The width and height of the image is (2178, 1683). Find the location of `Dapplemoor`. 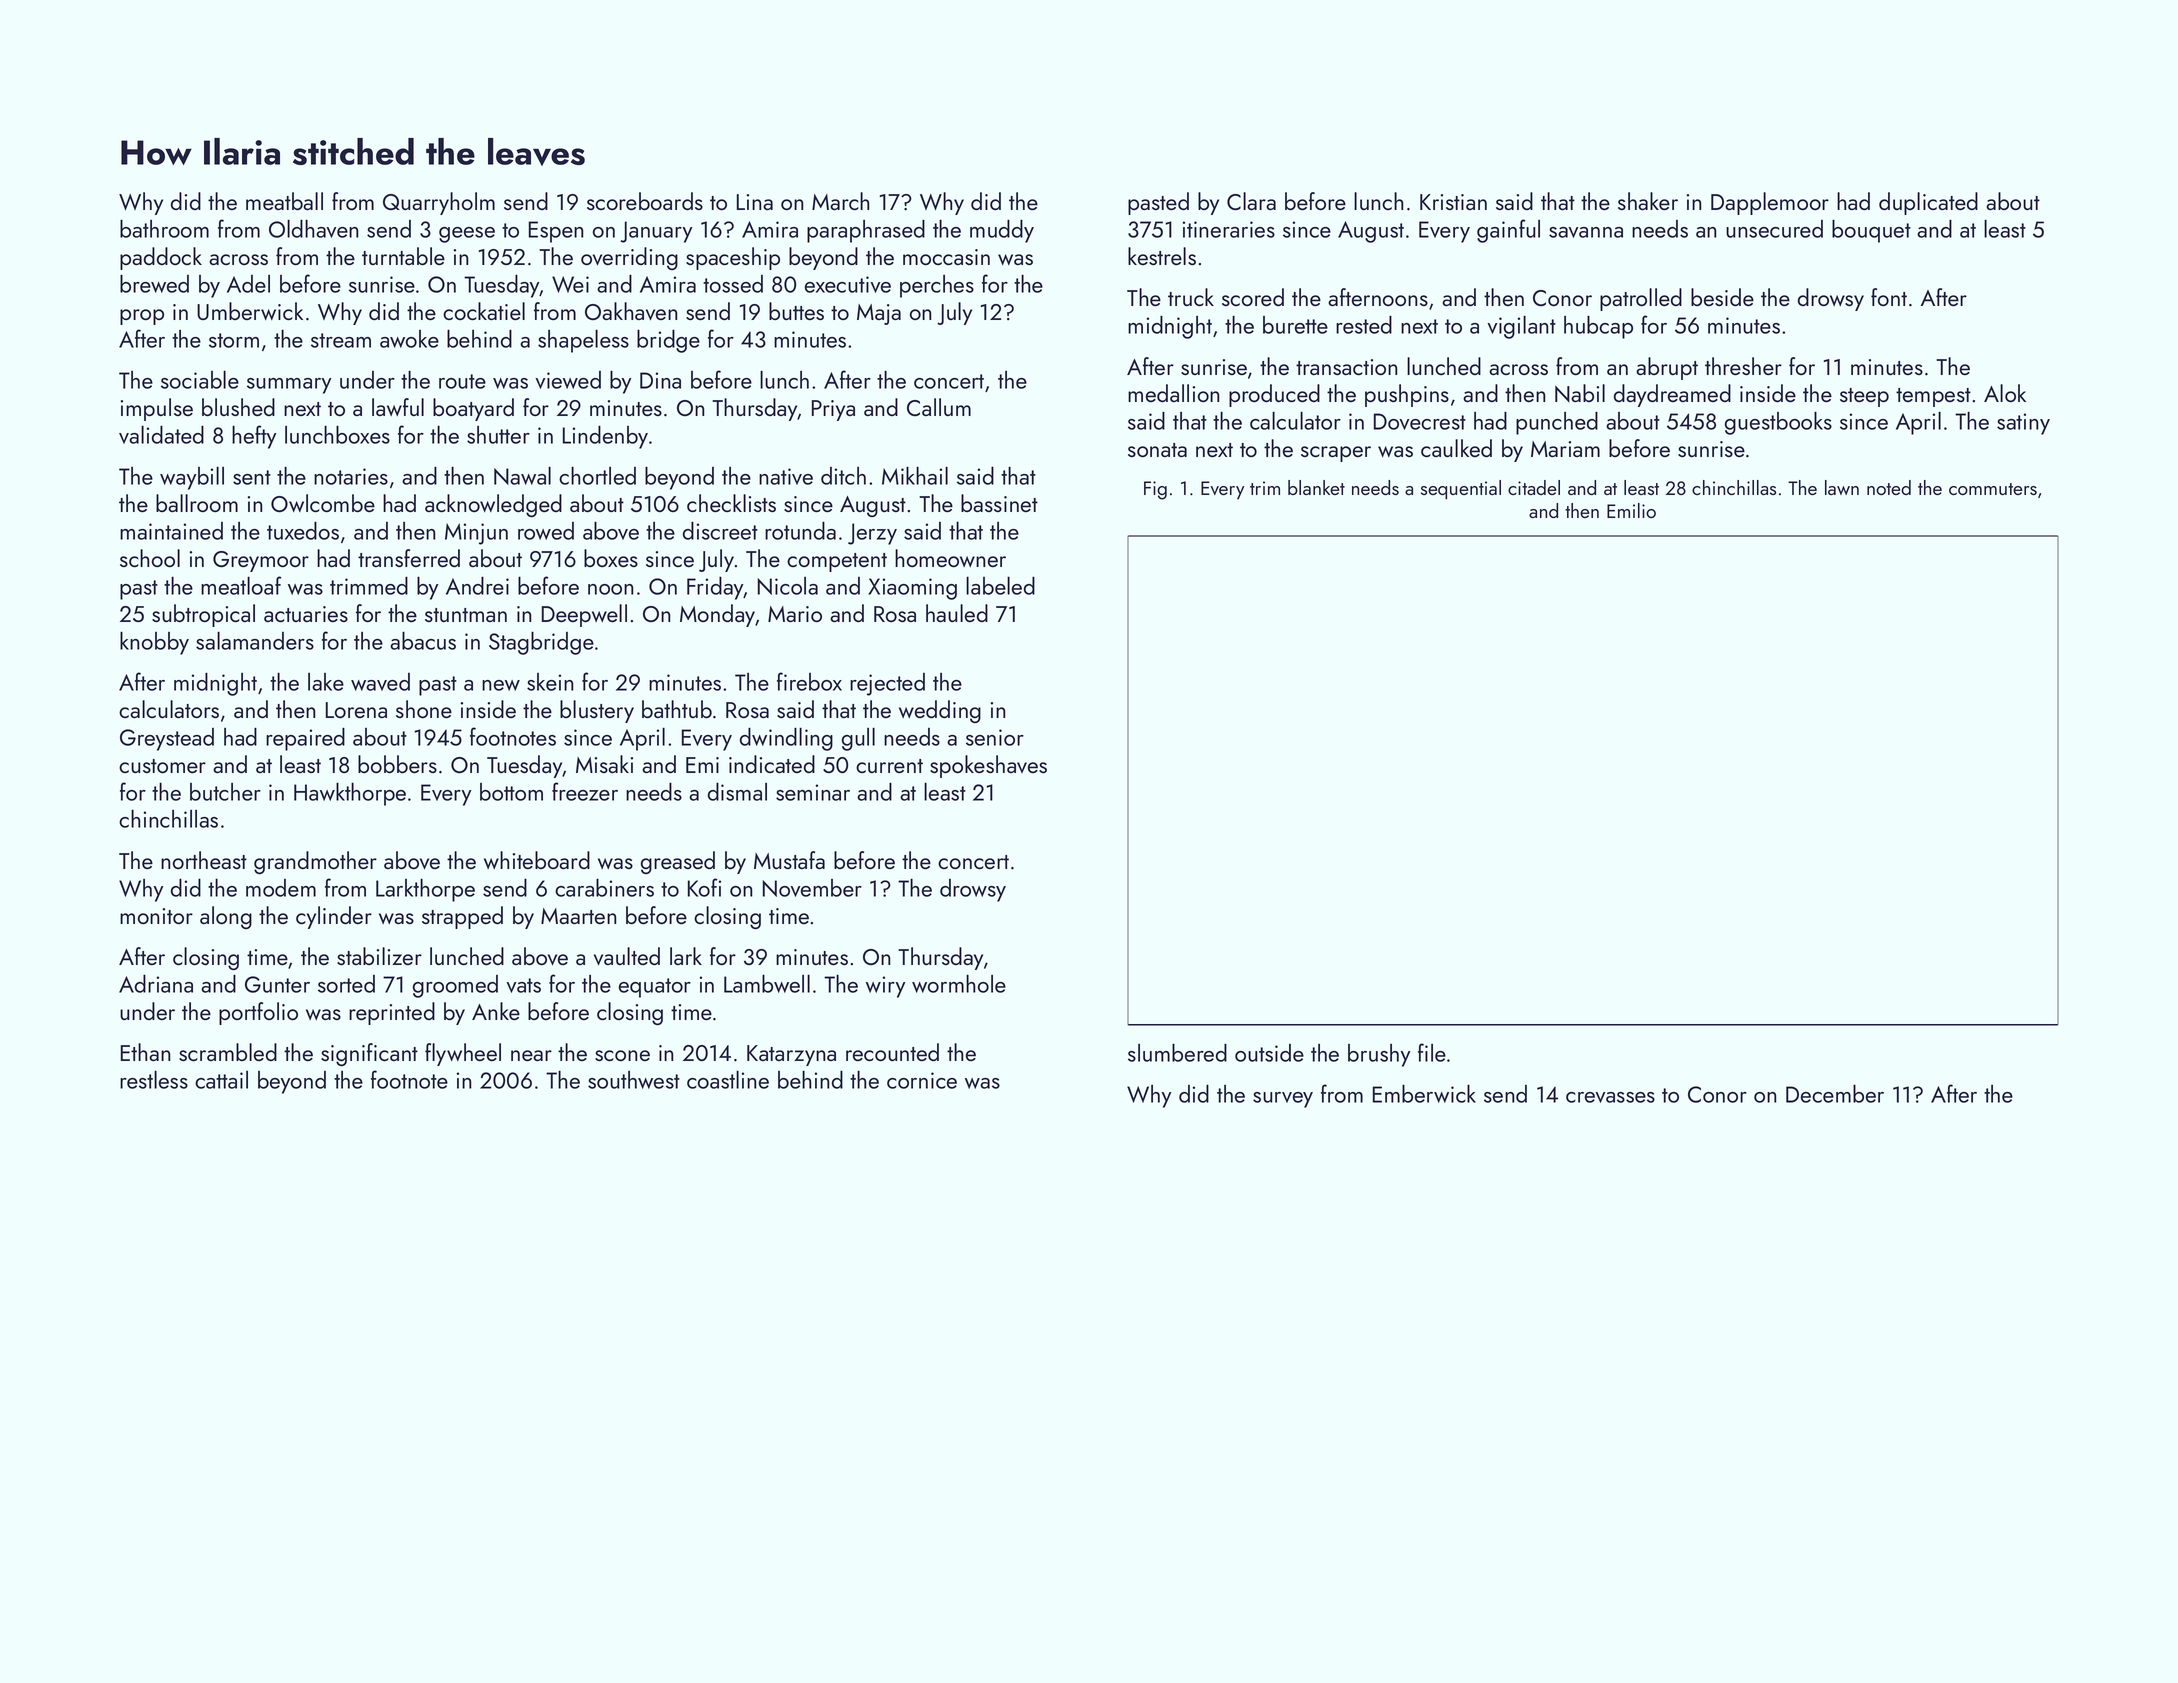

Dapplemoor is located at coordinates (1770, 203).
